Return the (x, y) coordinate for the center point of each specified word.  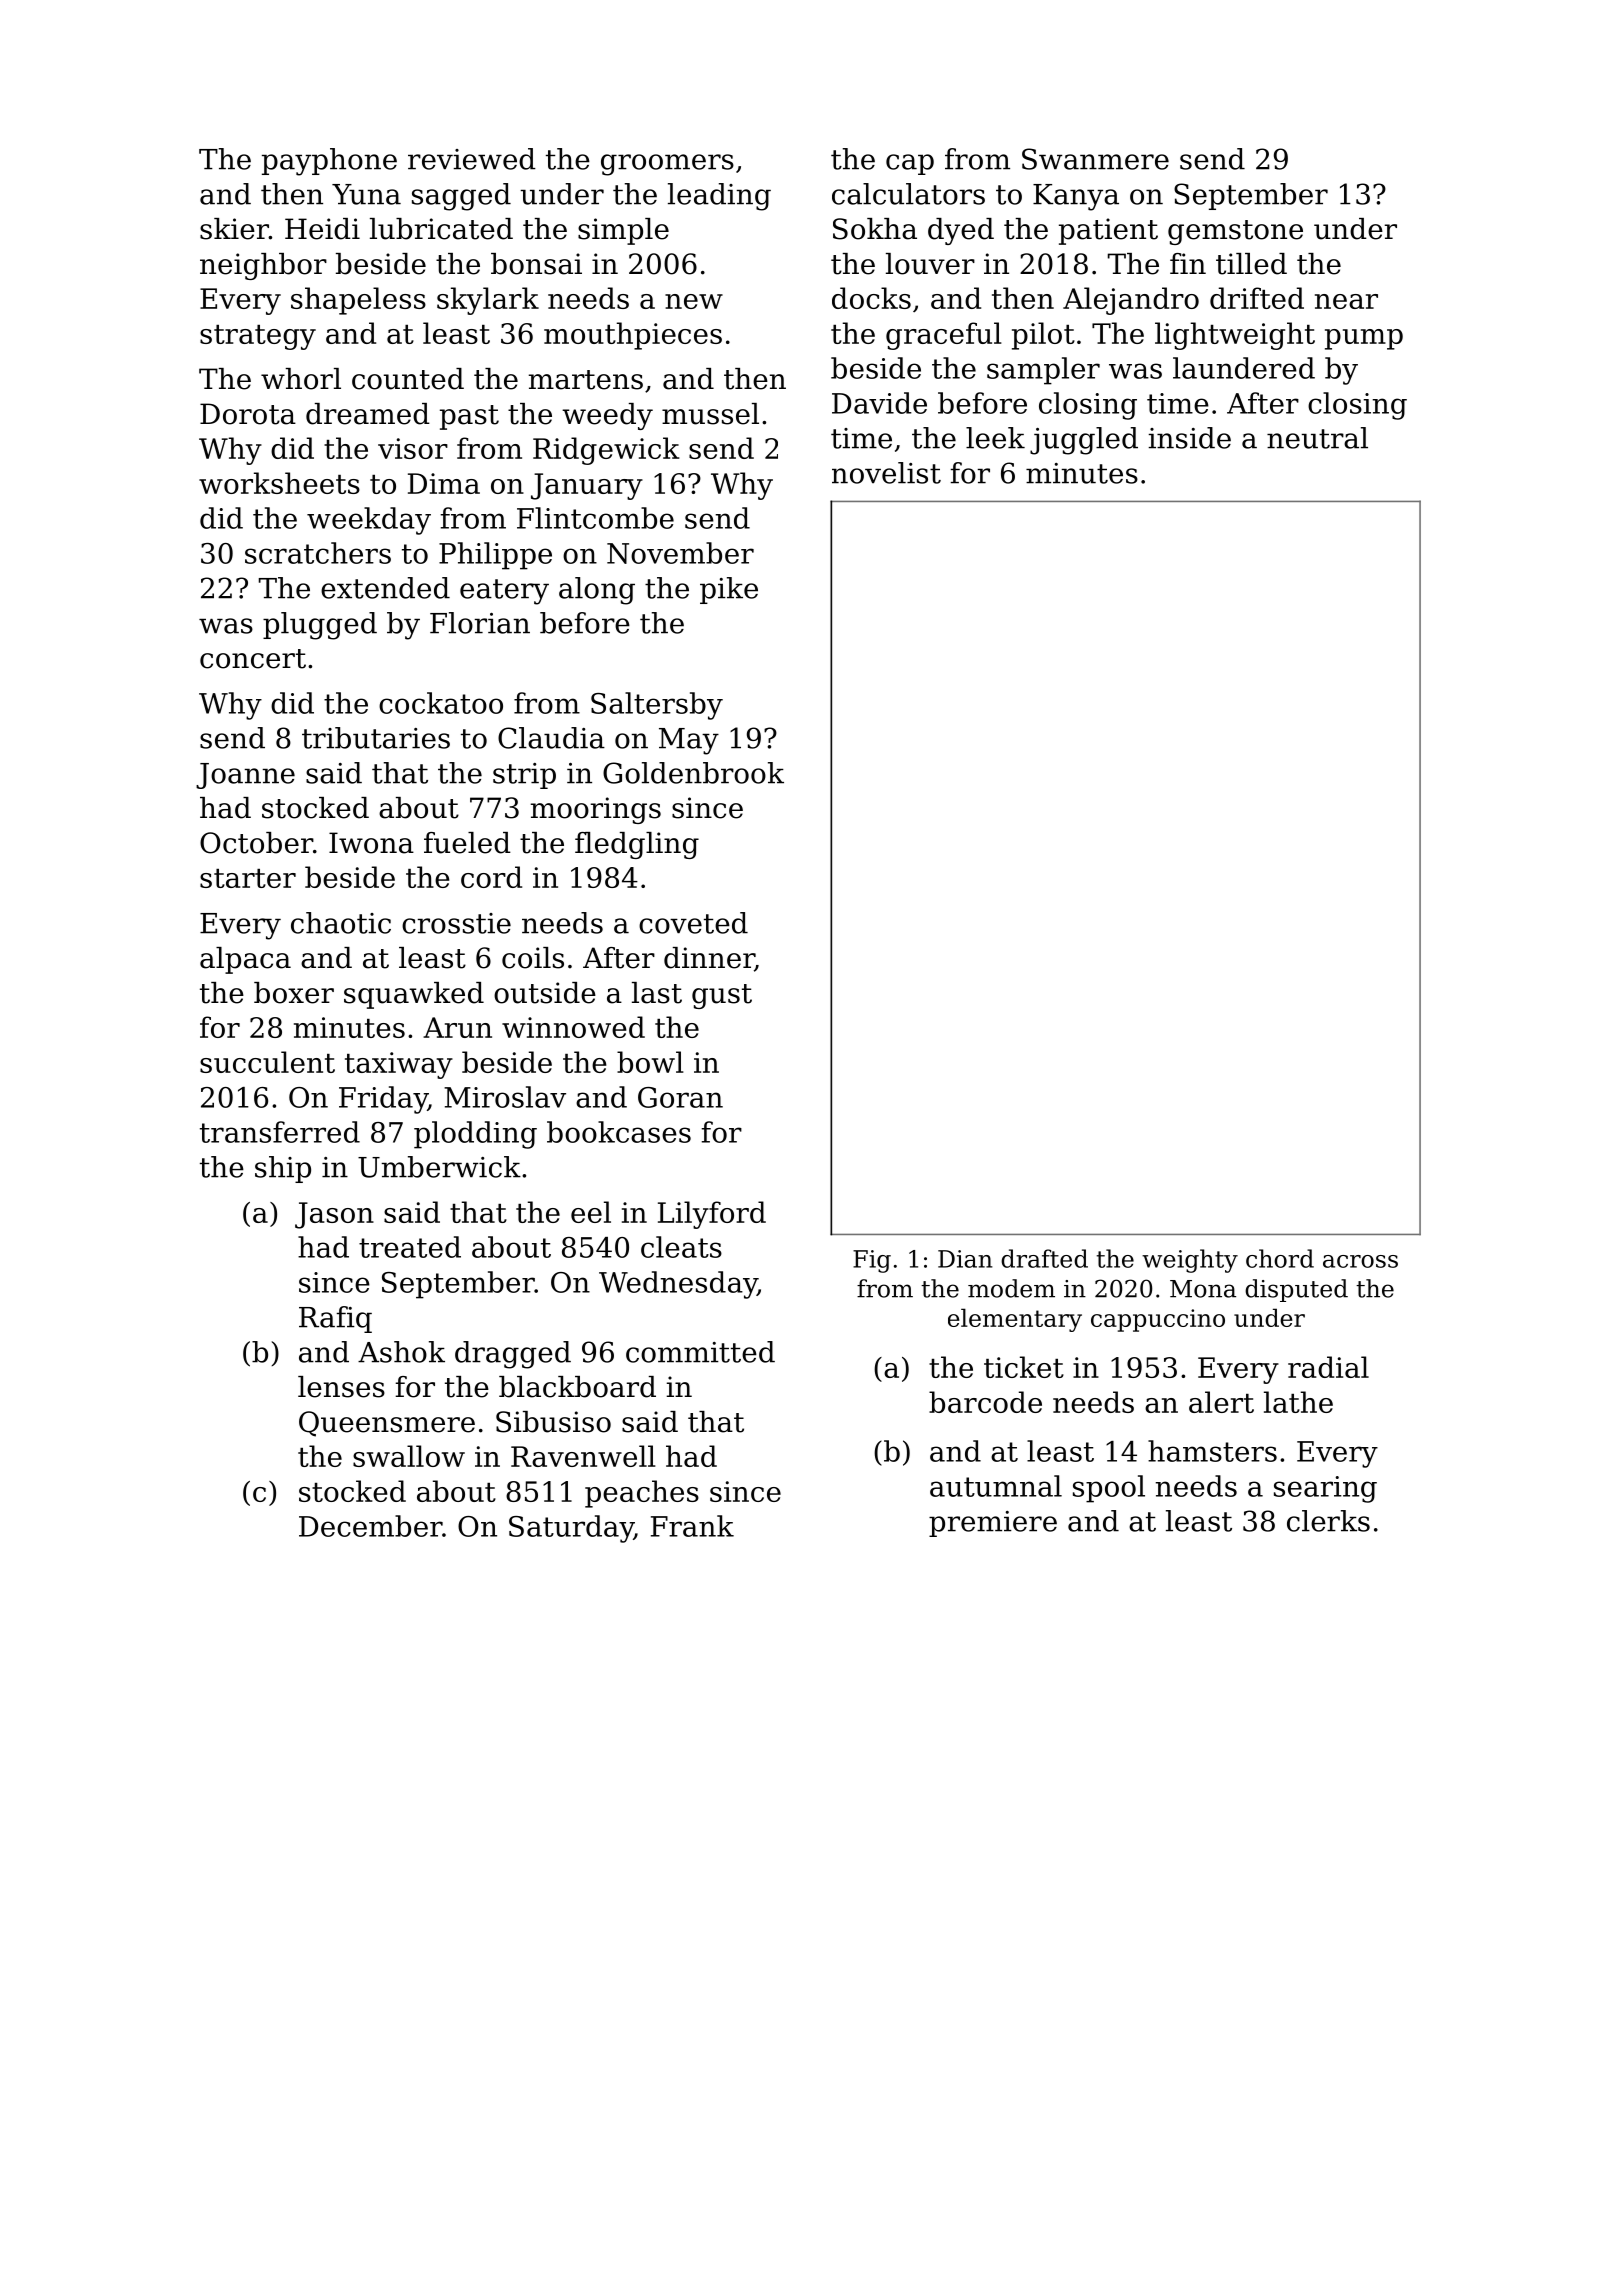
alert (1221, 1402)
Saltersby (657, 706)
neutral (1317, 438)
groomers (667, 165)
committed (700, 1352)
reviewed (472, 159)
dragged (513, 1355)
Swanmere (1095, 159)
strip (524, 776)
